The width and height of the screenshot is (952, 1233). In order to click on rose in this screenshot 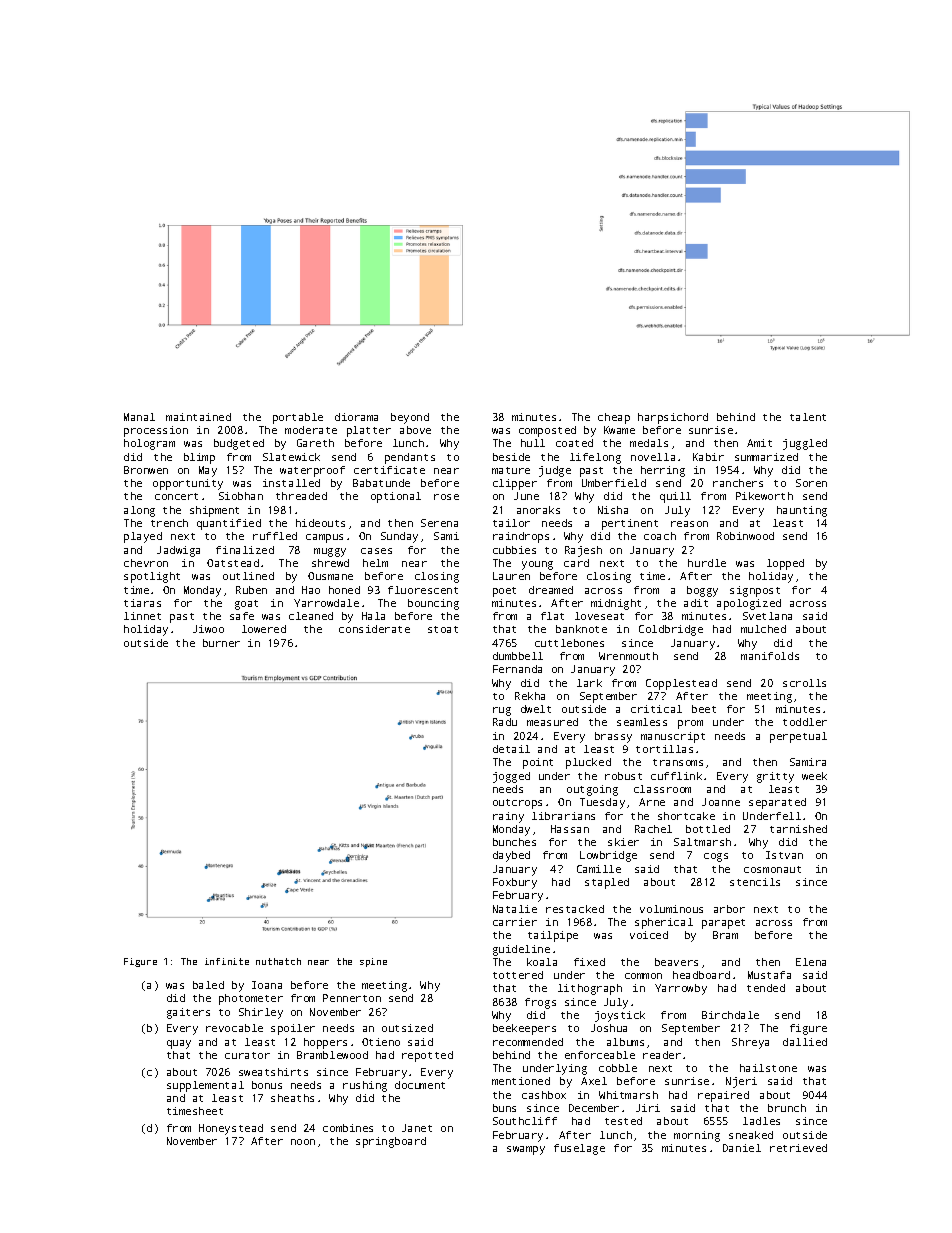, I will do `click(446, 497)`.
